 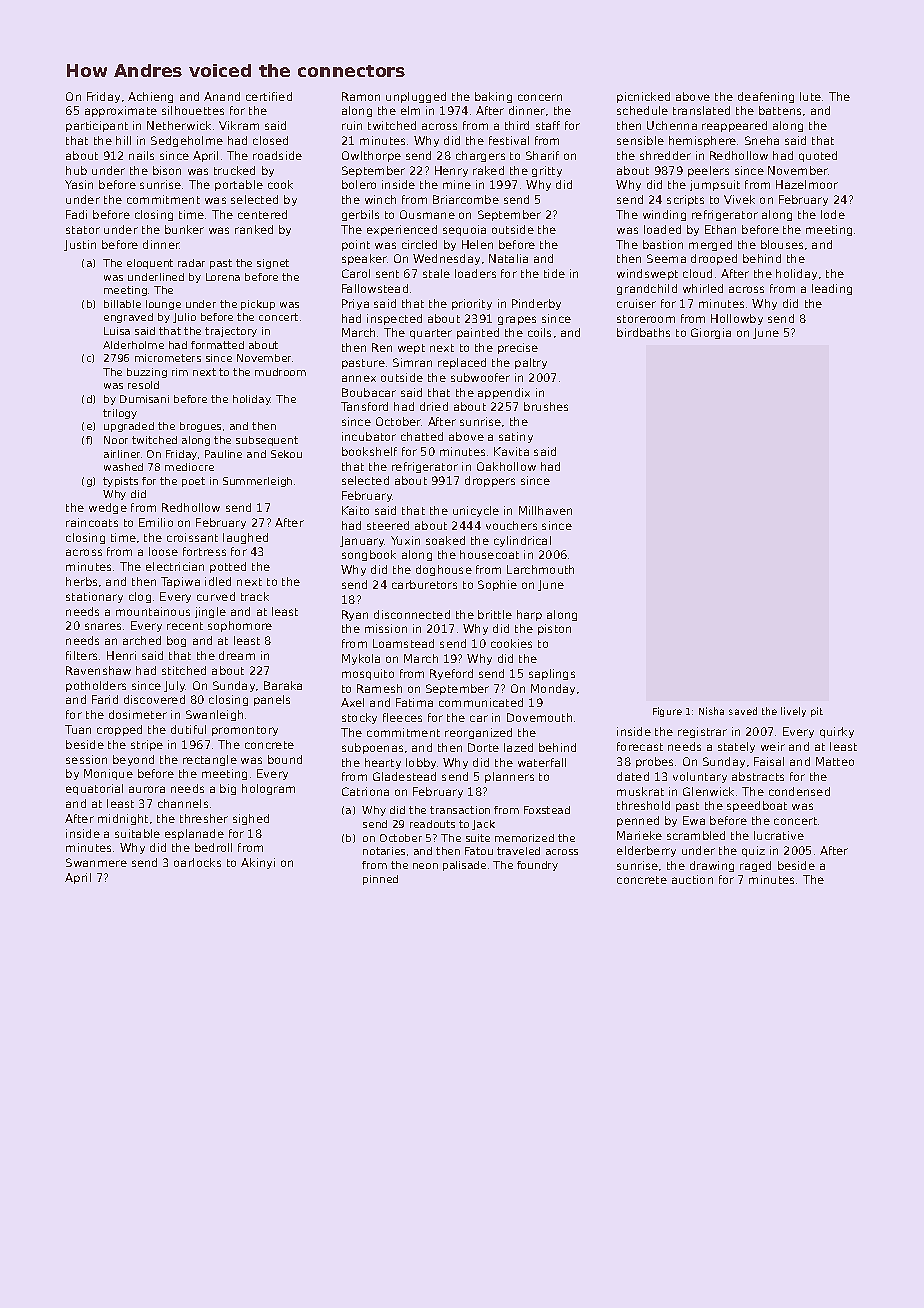 What do you see at coordinates (239, 185) in the document?
I see `portable` at bounding box center [239, 185].
